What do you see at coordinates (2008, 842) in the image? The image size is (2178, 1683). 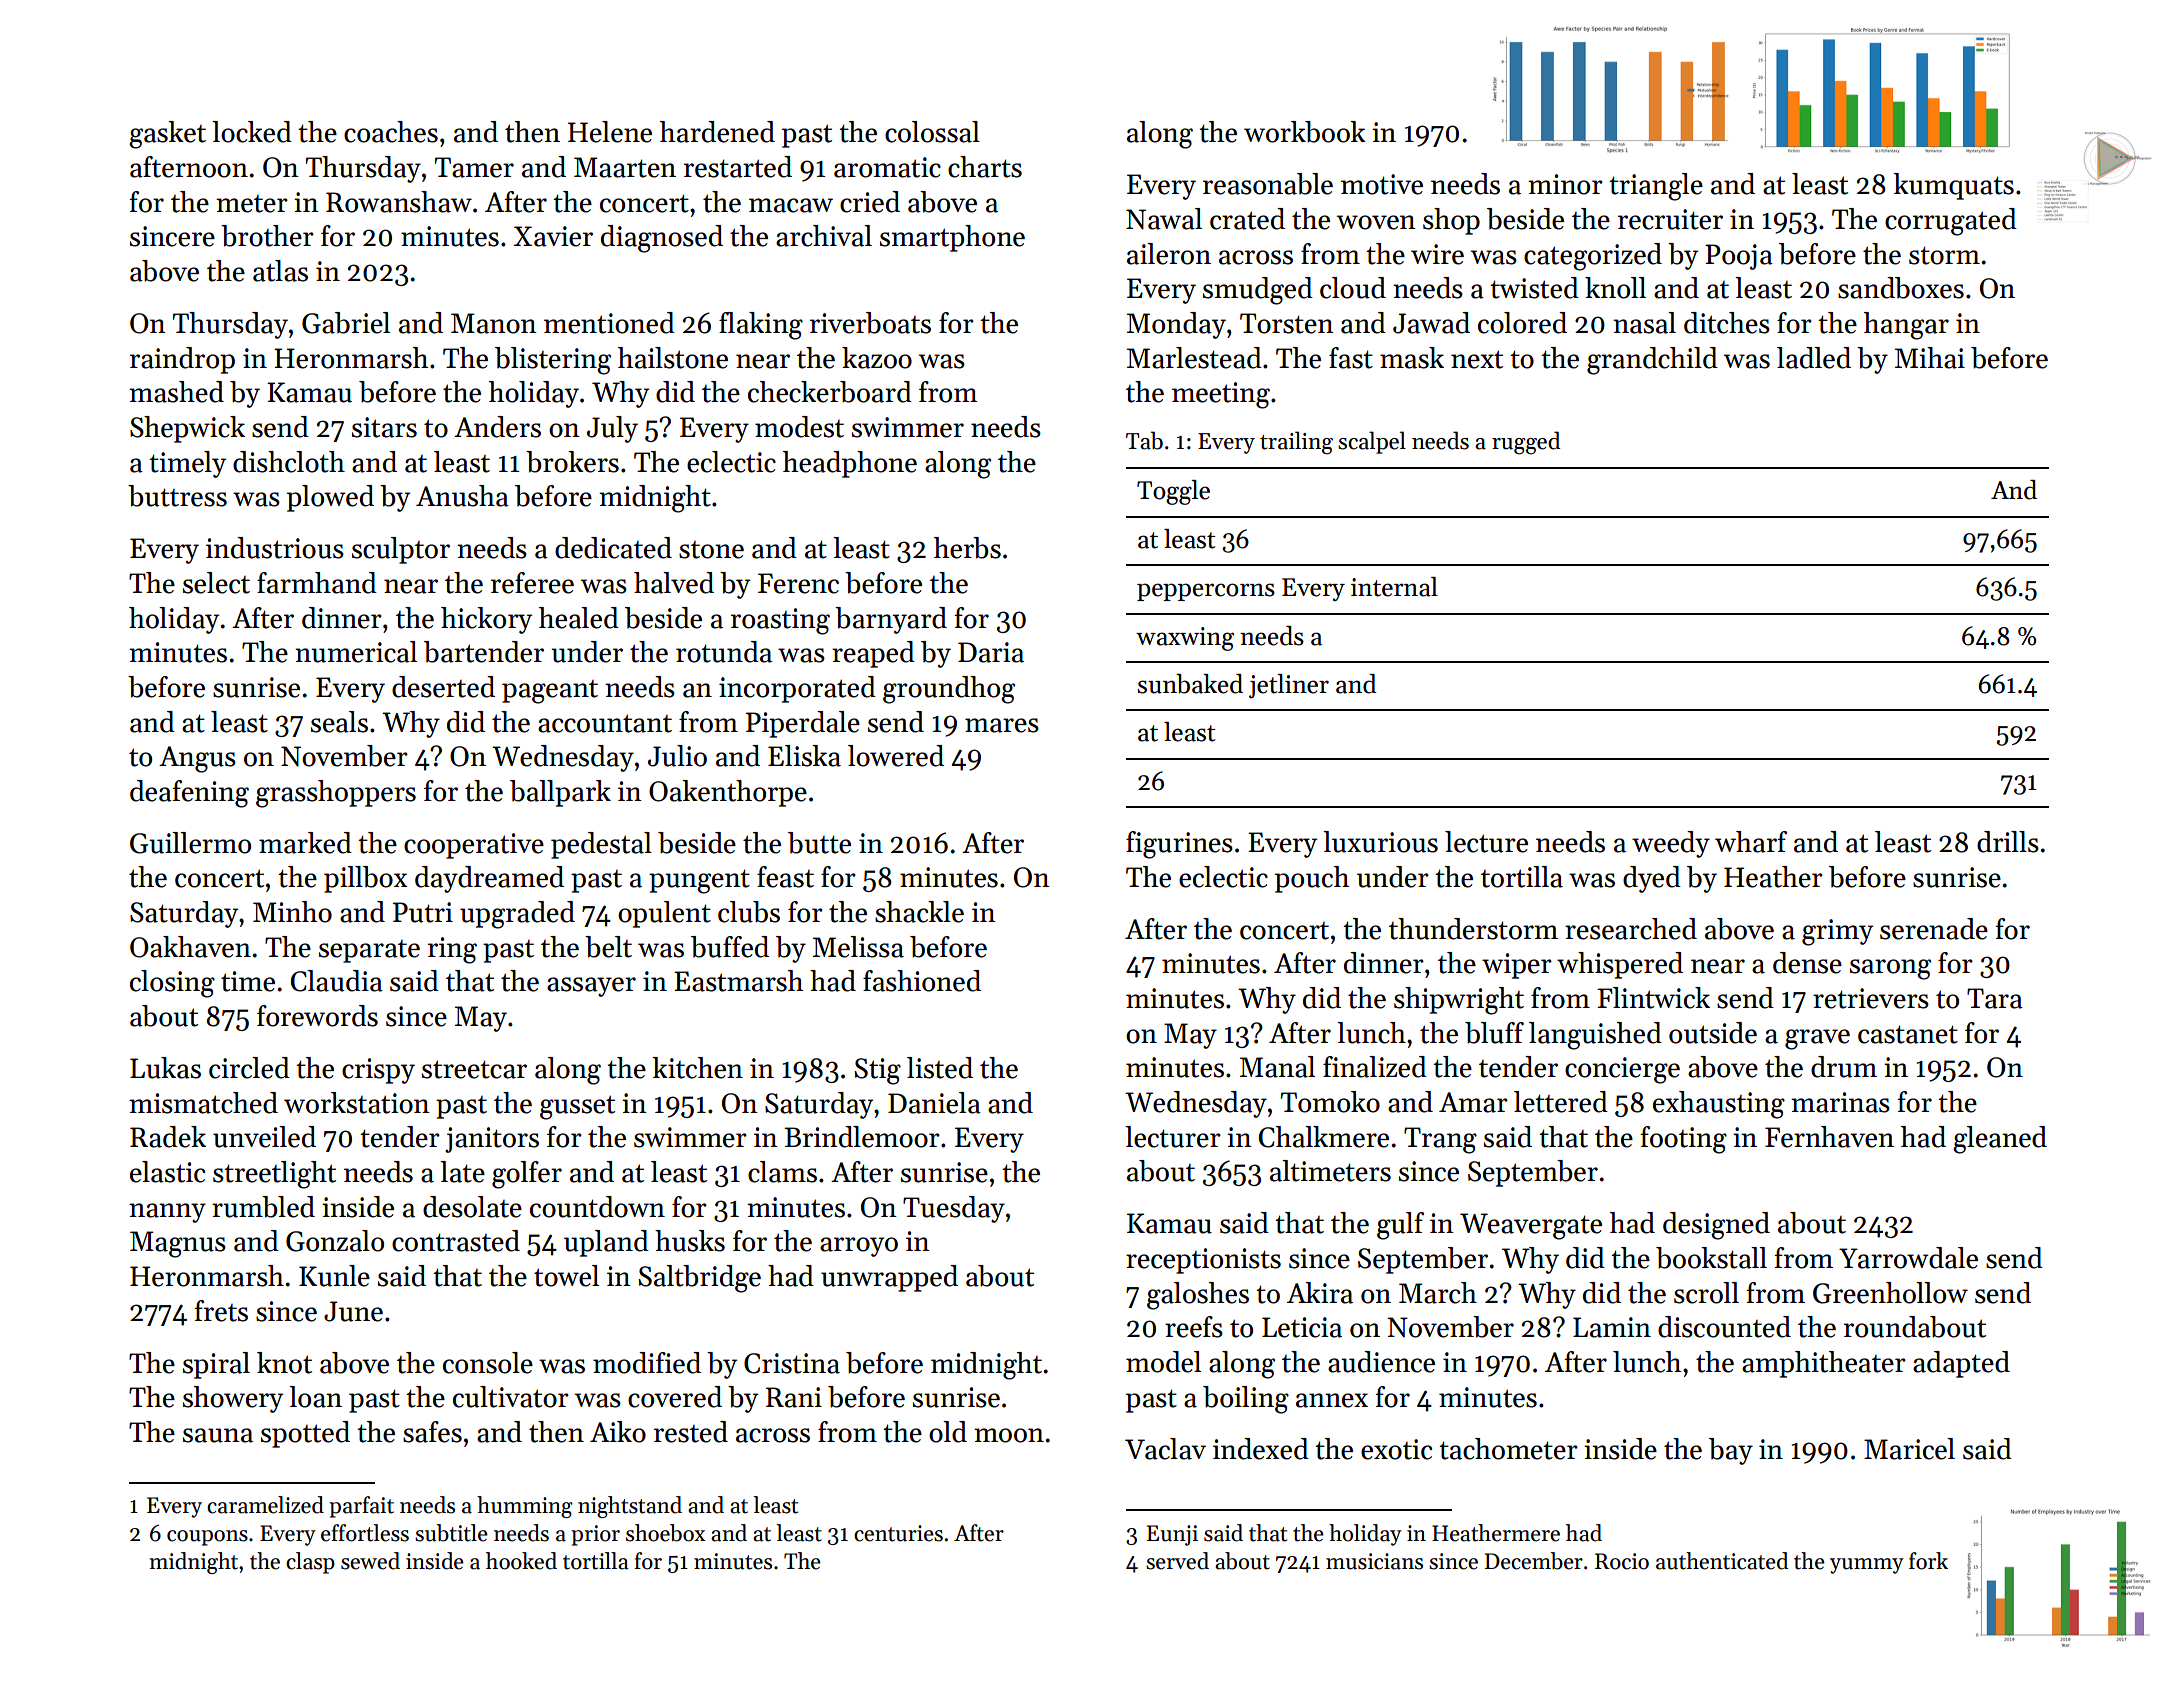 I see `drills` at bounding box center [2008, 842].
